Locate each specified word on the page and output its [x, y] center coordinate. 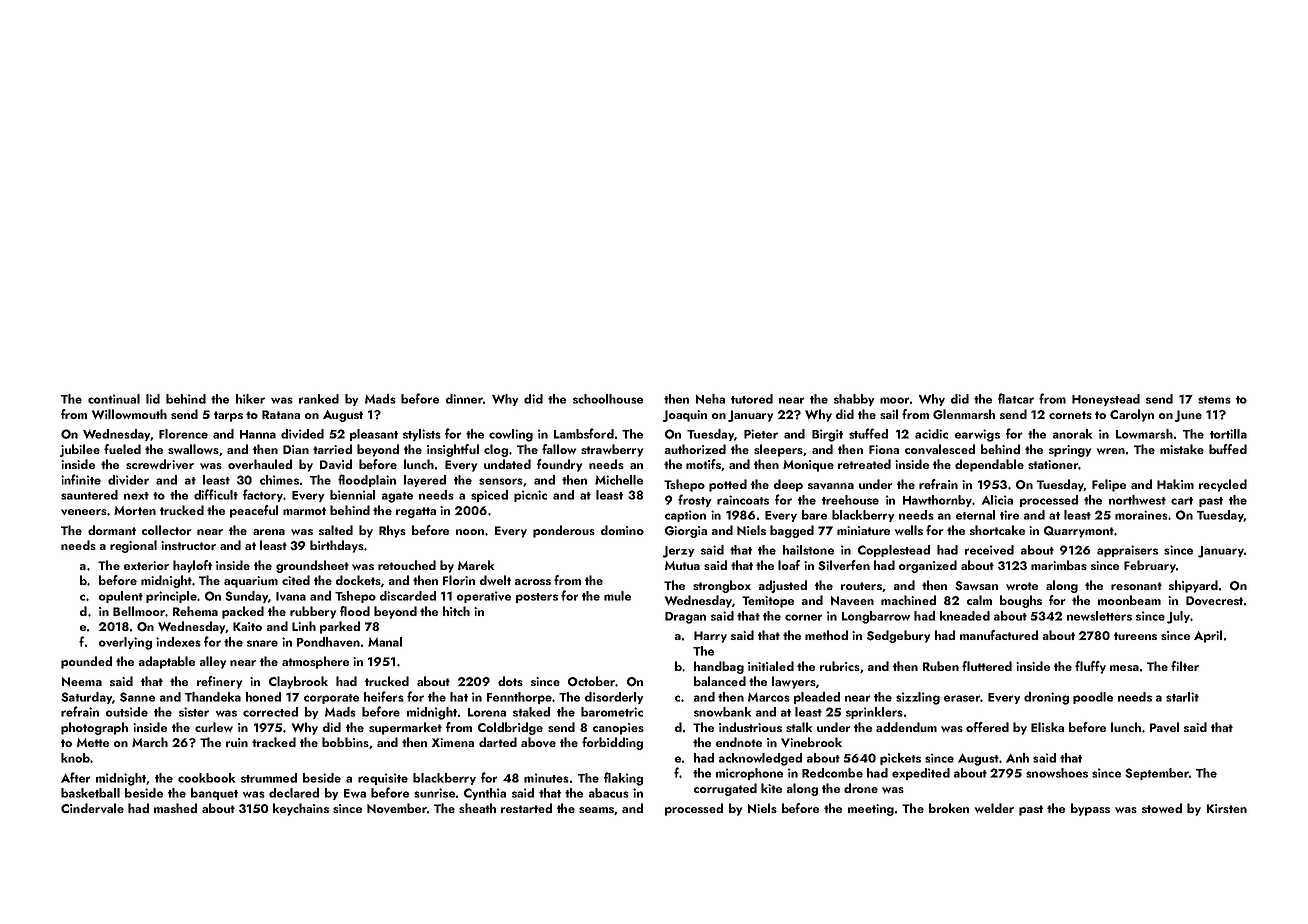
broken [949, 808]
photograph [94, 728]
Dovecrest [1214, 600]
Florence [183, 434]
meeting [871, 810]
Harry [710, 637]
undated [507, 464]
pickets [900, 759]
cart [1182, 501]
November [397, 808]
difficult [216, 494]
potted [728, 485]
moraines [1141, 515]
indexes [178, 642]
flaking [623, 779]
